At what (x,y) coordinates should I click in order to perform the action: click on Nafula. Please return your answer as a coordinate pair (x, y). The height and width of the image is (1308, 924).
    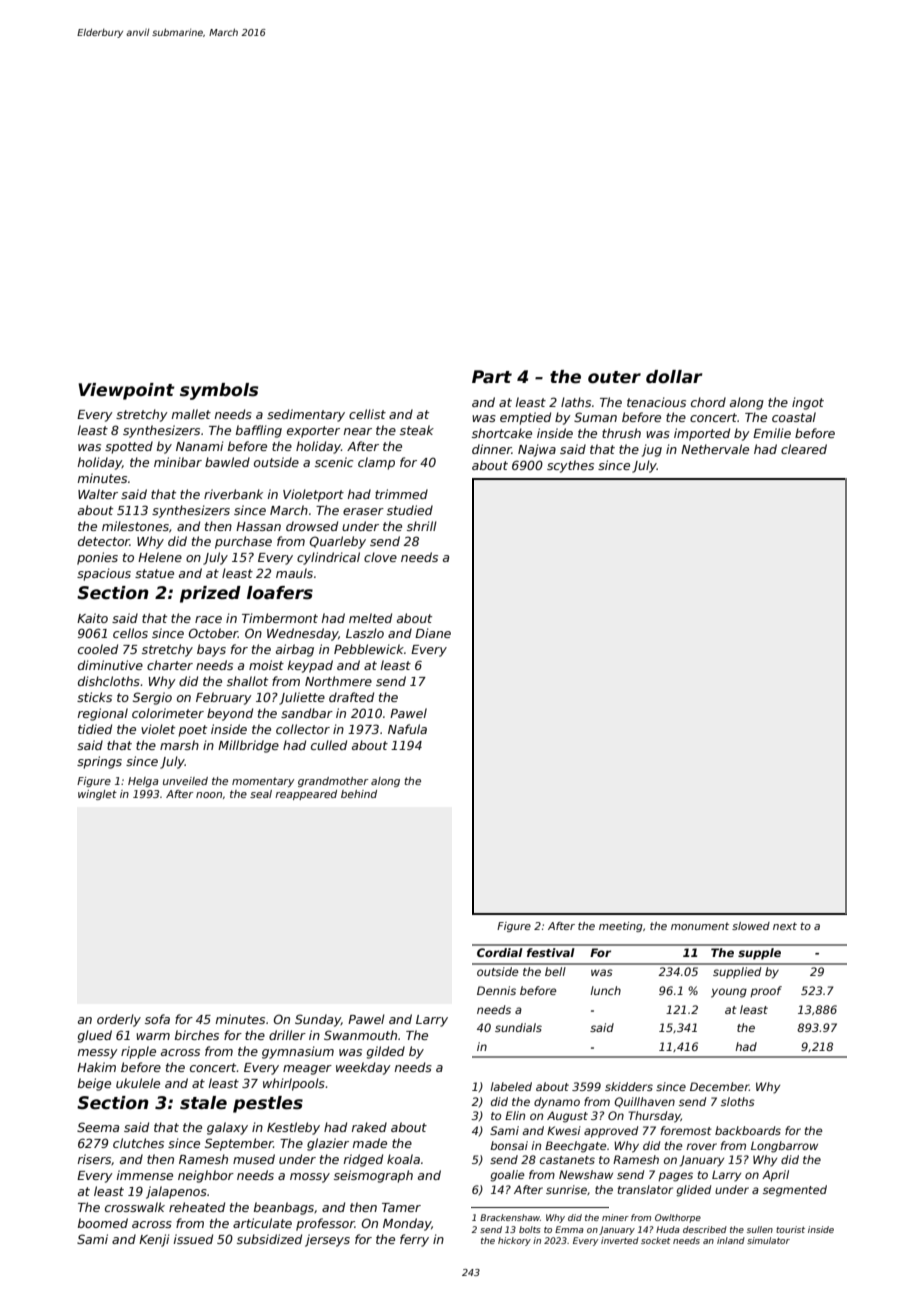
    Looking at the image, I should click on (407, 729).
